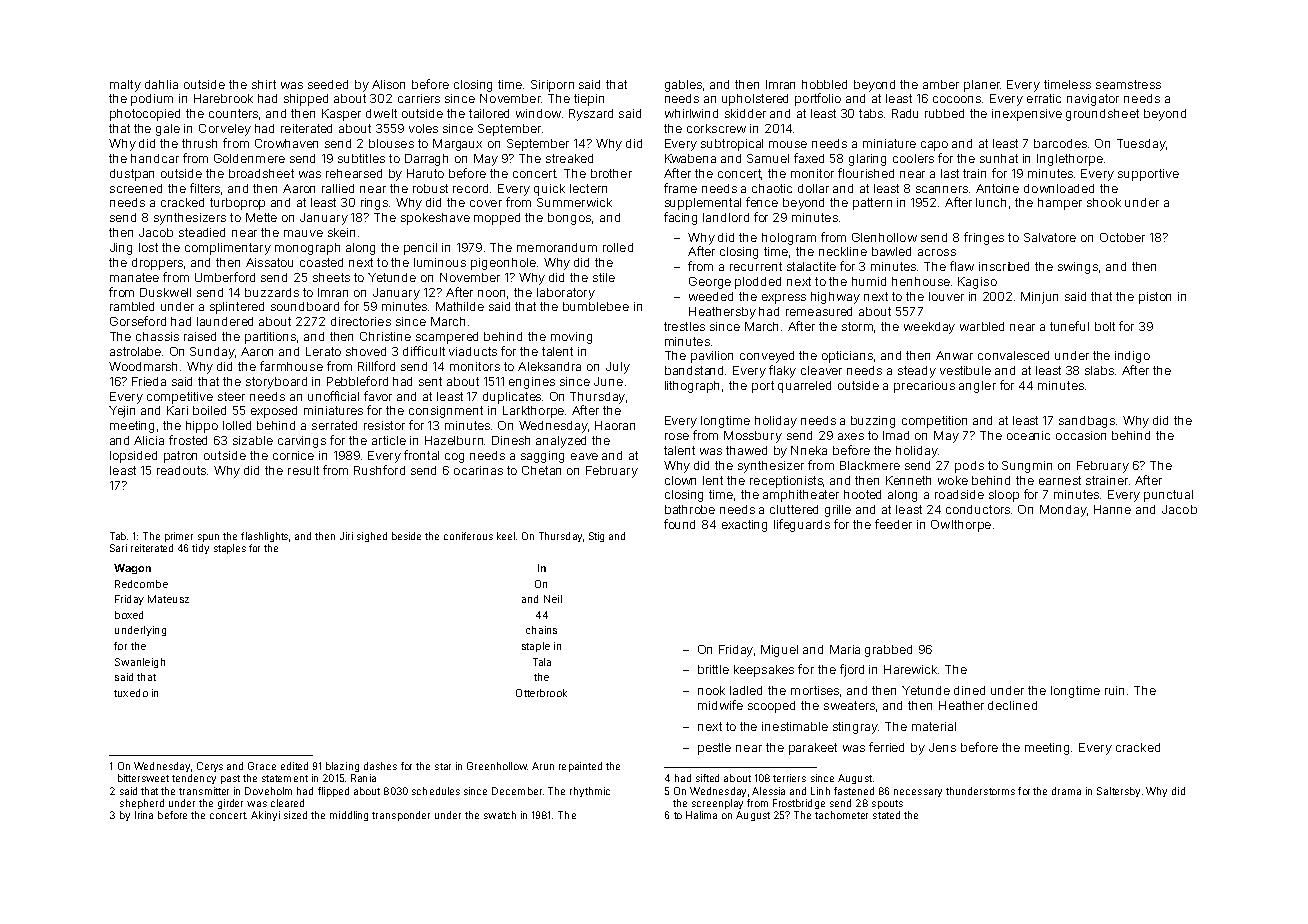 This image has width=1308, height=924. I want to click on edited, so click(294, 766).
